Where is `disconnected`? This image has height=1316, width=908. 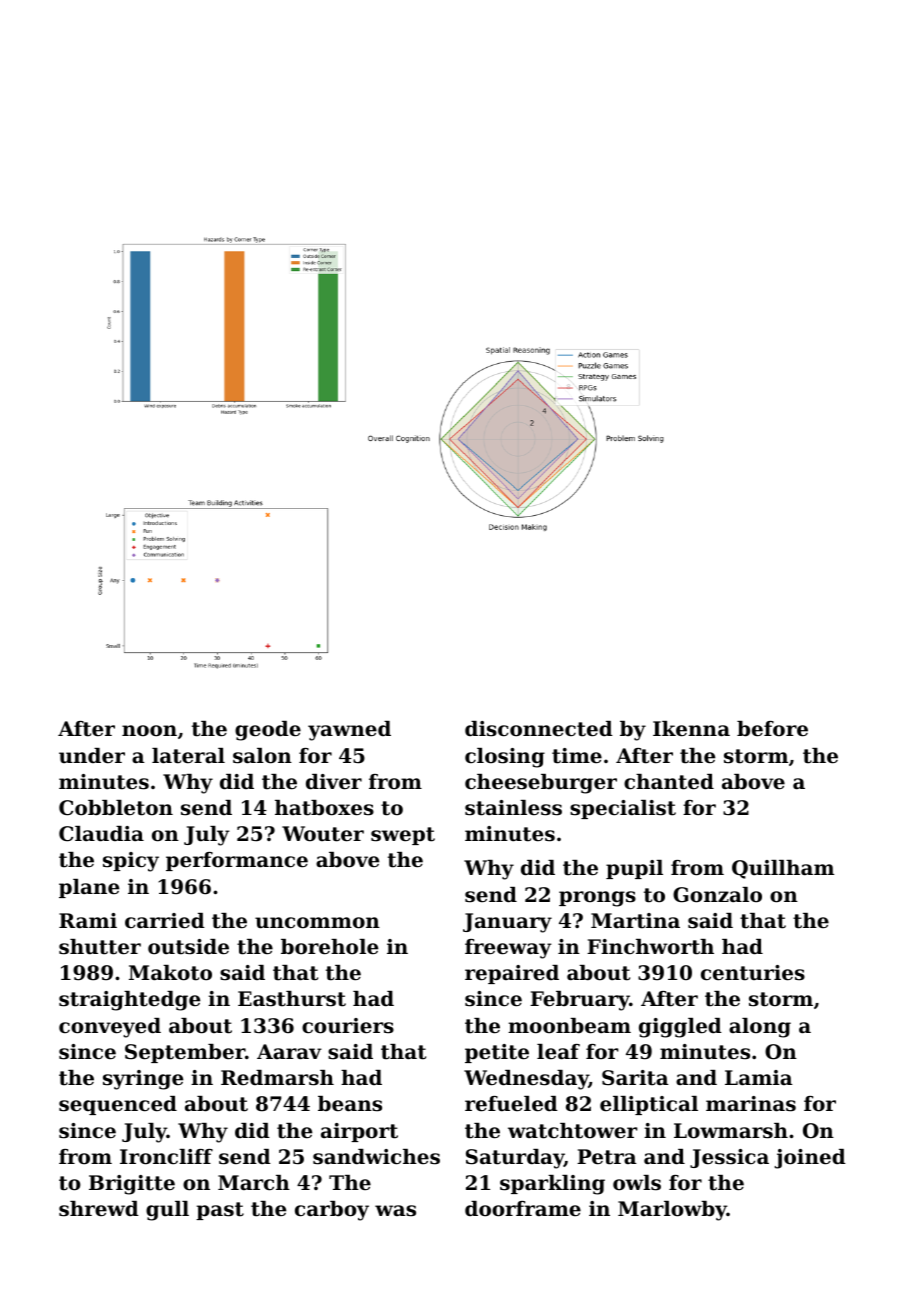
disconnected is located at coordinates (539, 729).
